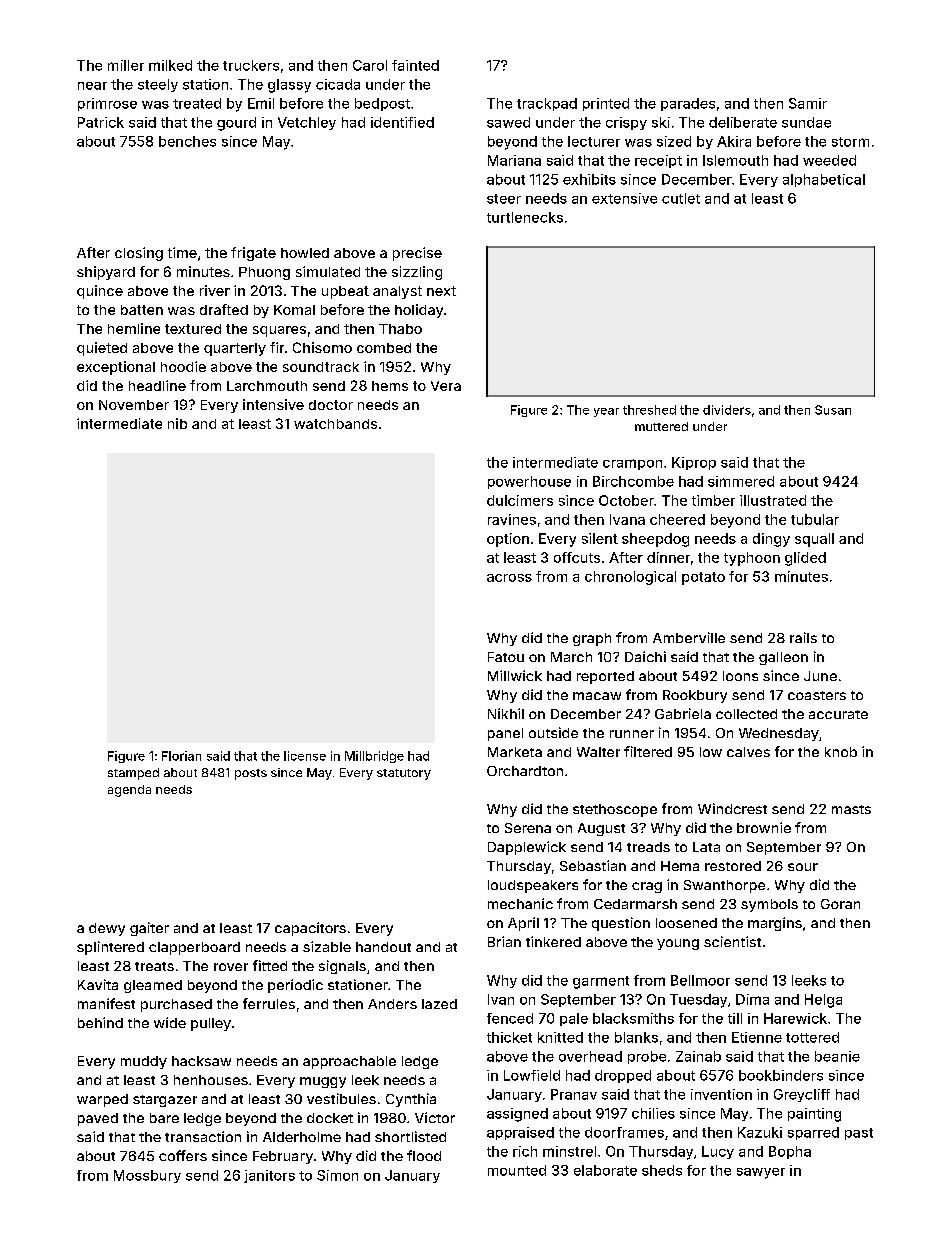  I want to click on parades, so click(688, 104).
